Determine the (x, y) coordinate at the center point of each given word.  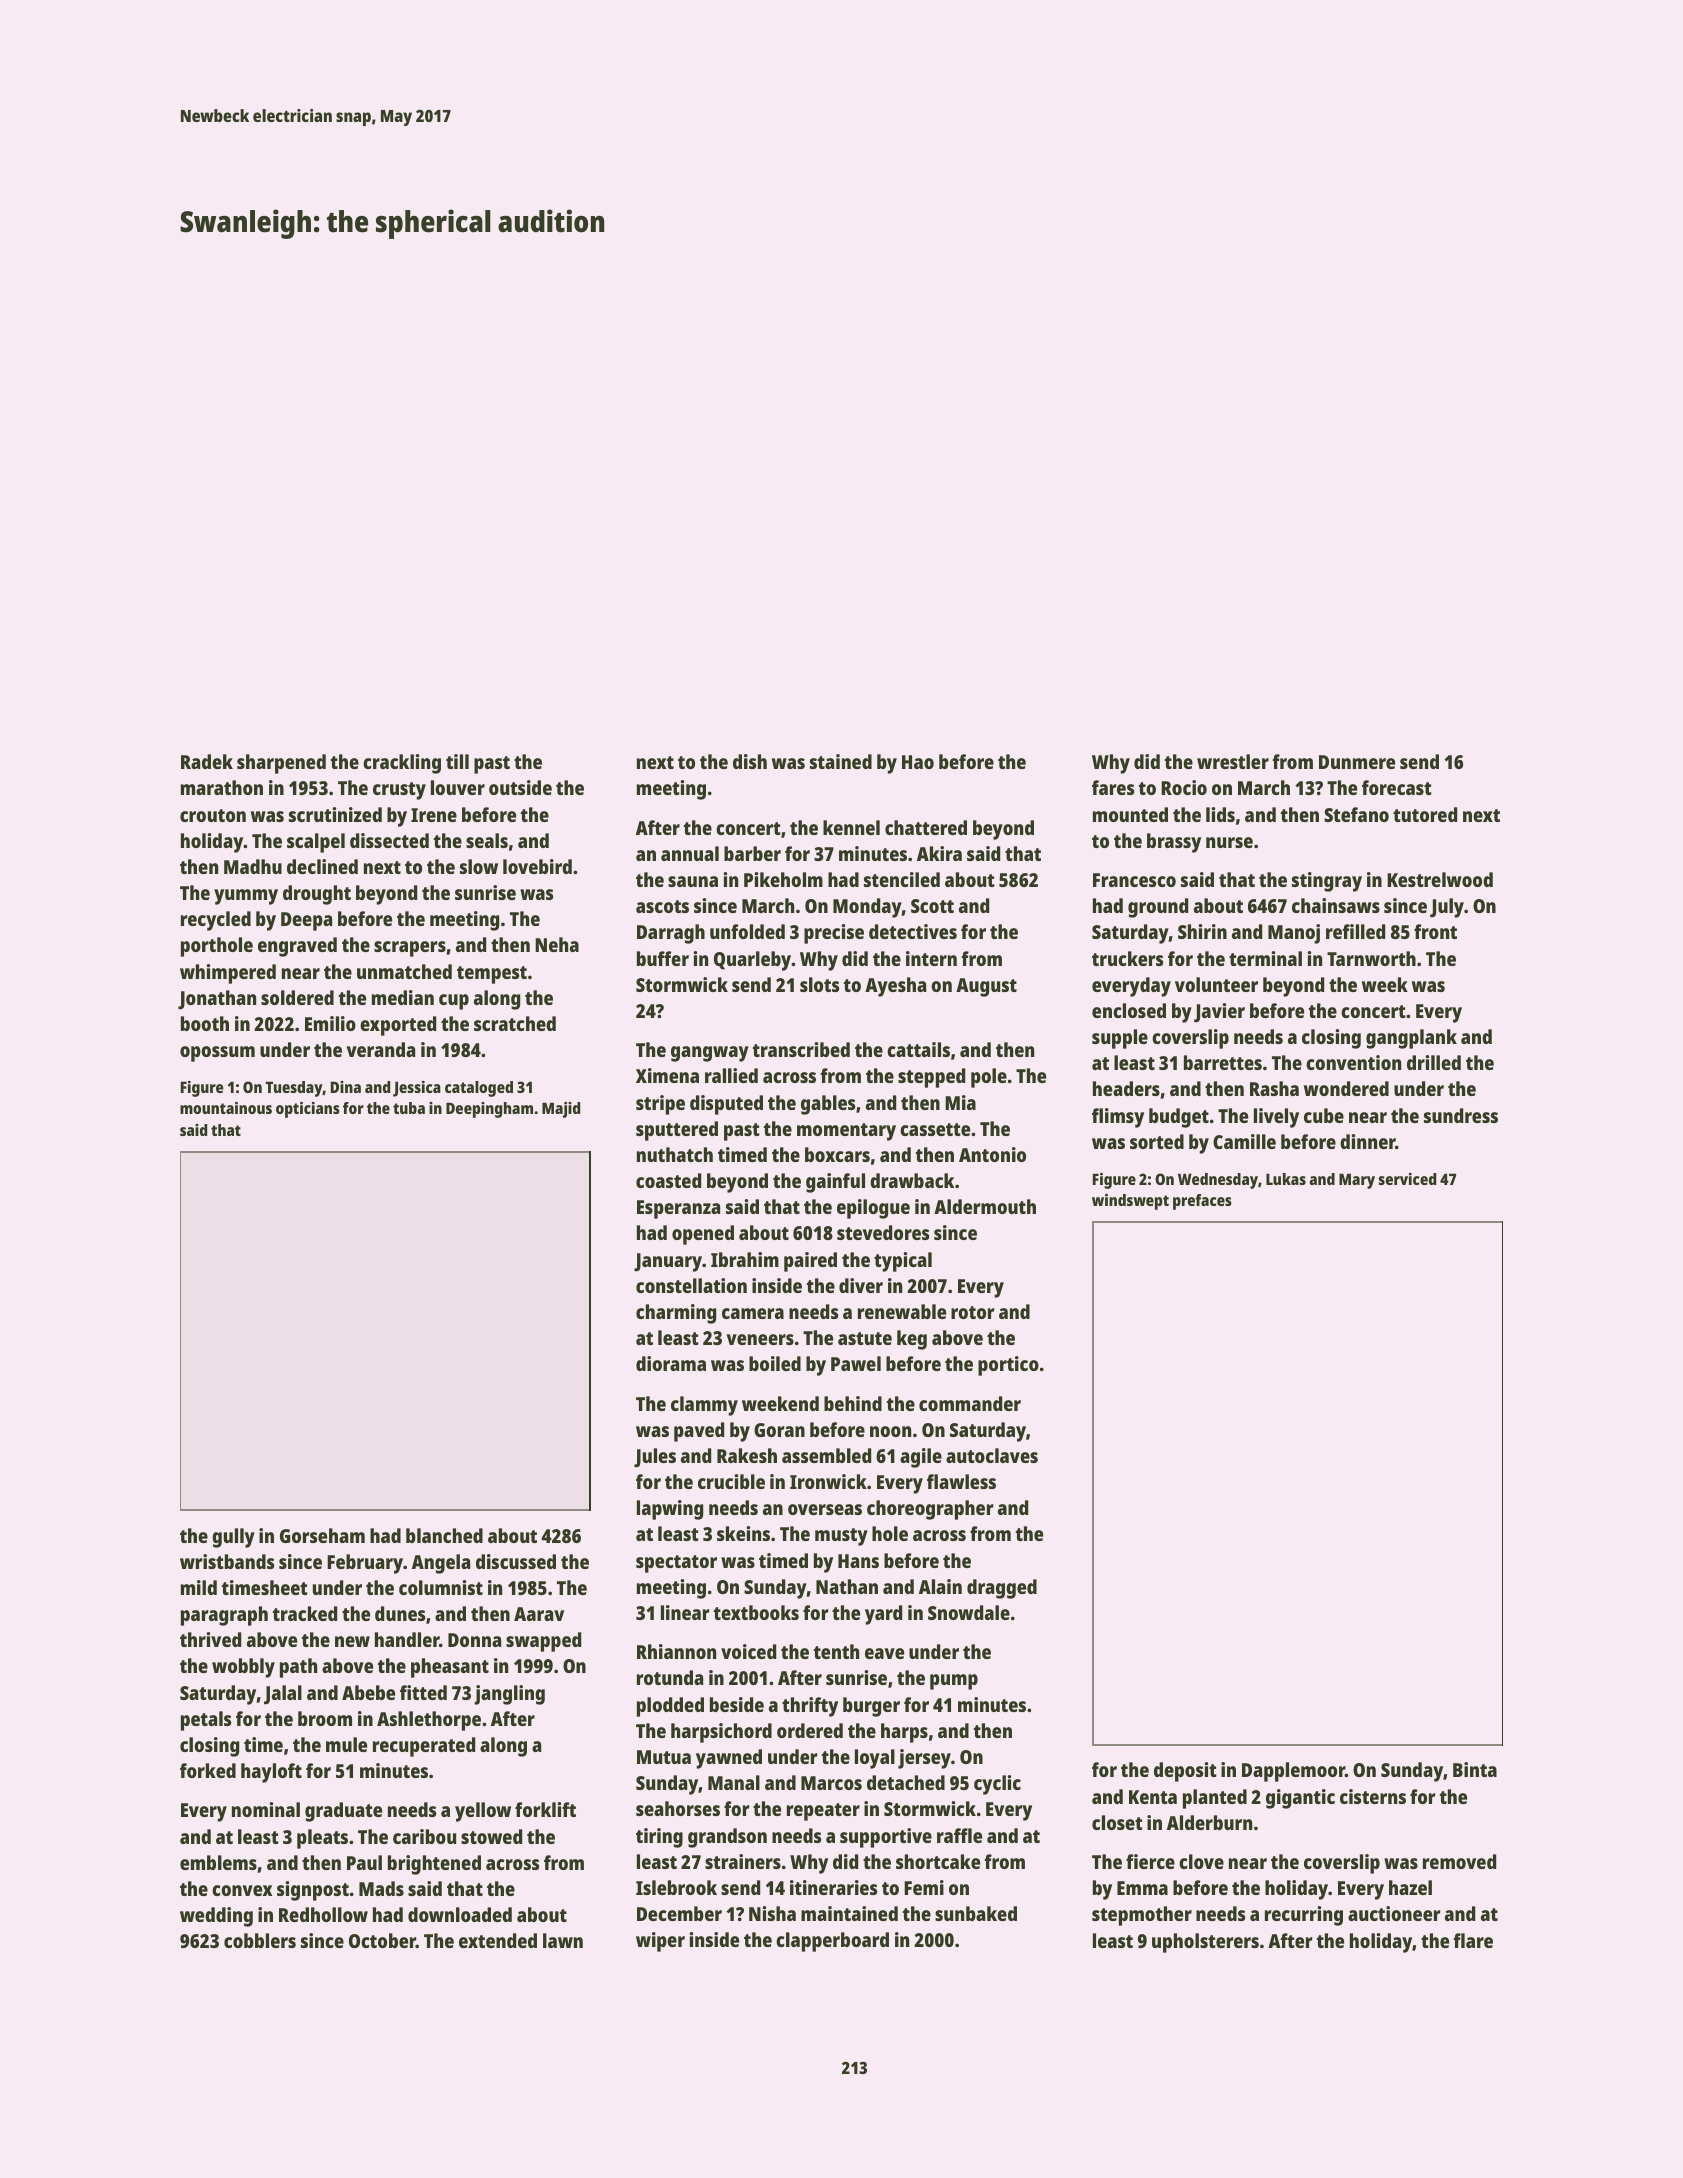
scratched (515, 1023)
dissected (389, 840)
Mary (1357, 1181)
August (986, 987)
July (1447, 908)
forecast (1397, 787)
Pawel (856, 1363)
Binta (1475, 1769)
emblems (218, 1862)
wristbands (227, 1561)
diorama (671, 1363)
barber (752, 853)
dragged (1002, 1589)
